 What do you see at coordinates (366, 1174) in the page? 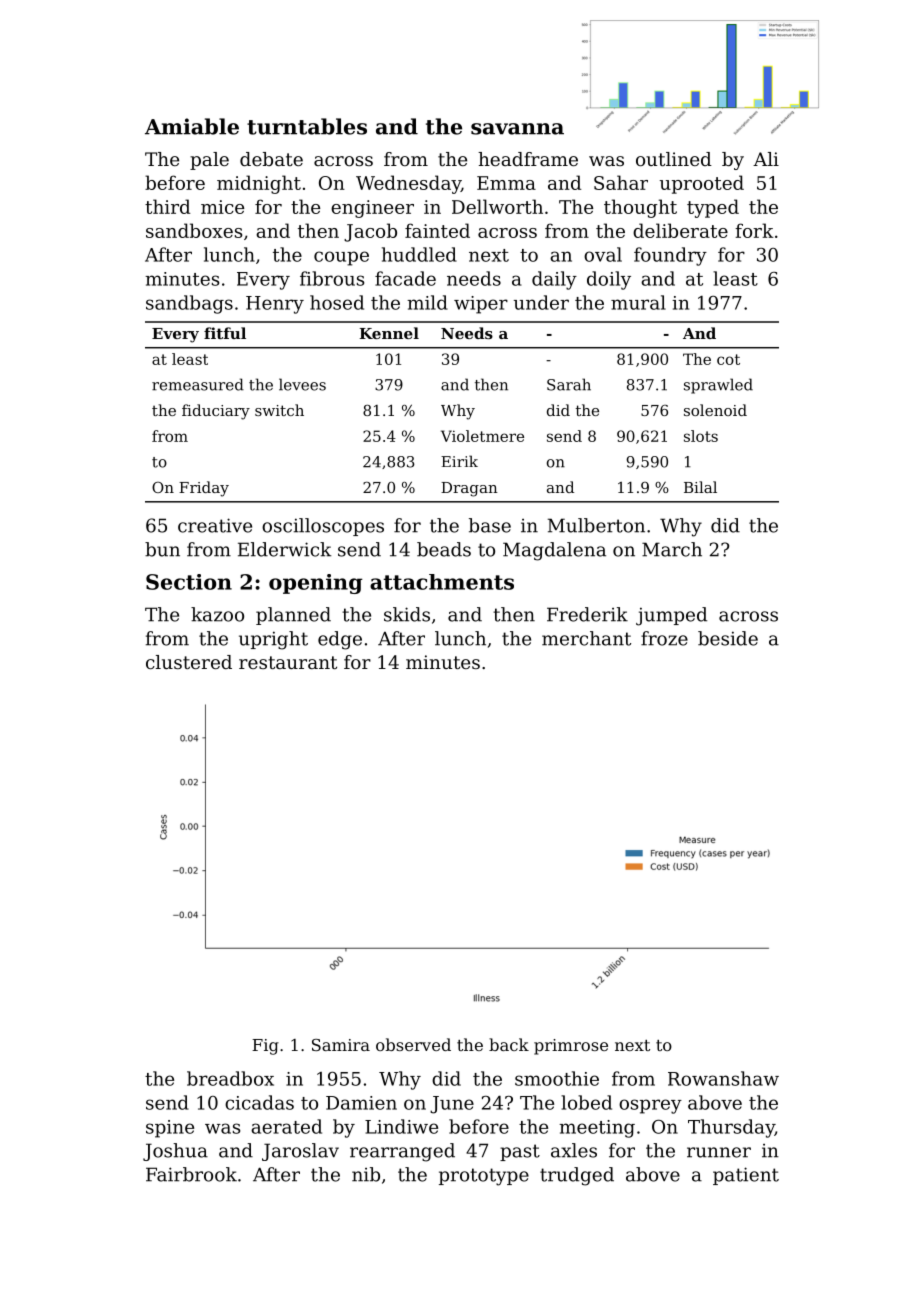
I see `nib` at bounding box center [366, 1174].
